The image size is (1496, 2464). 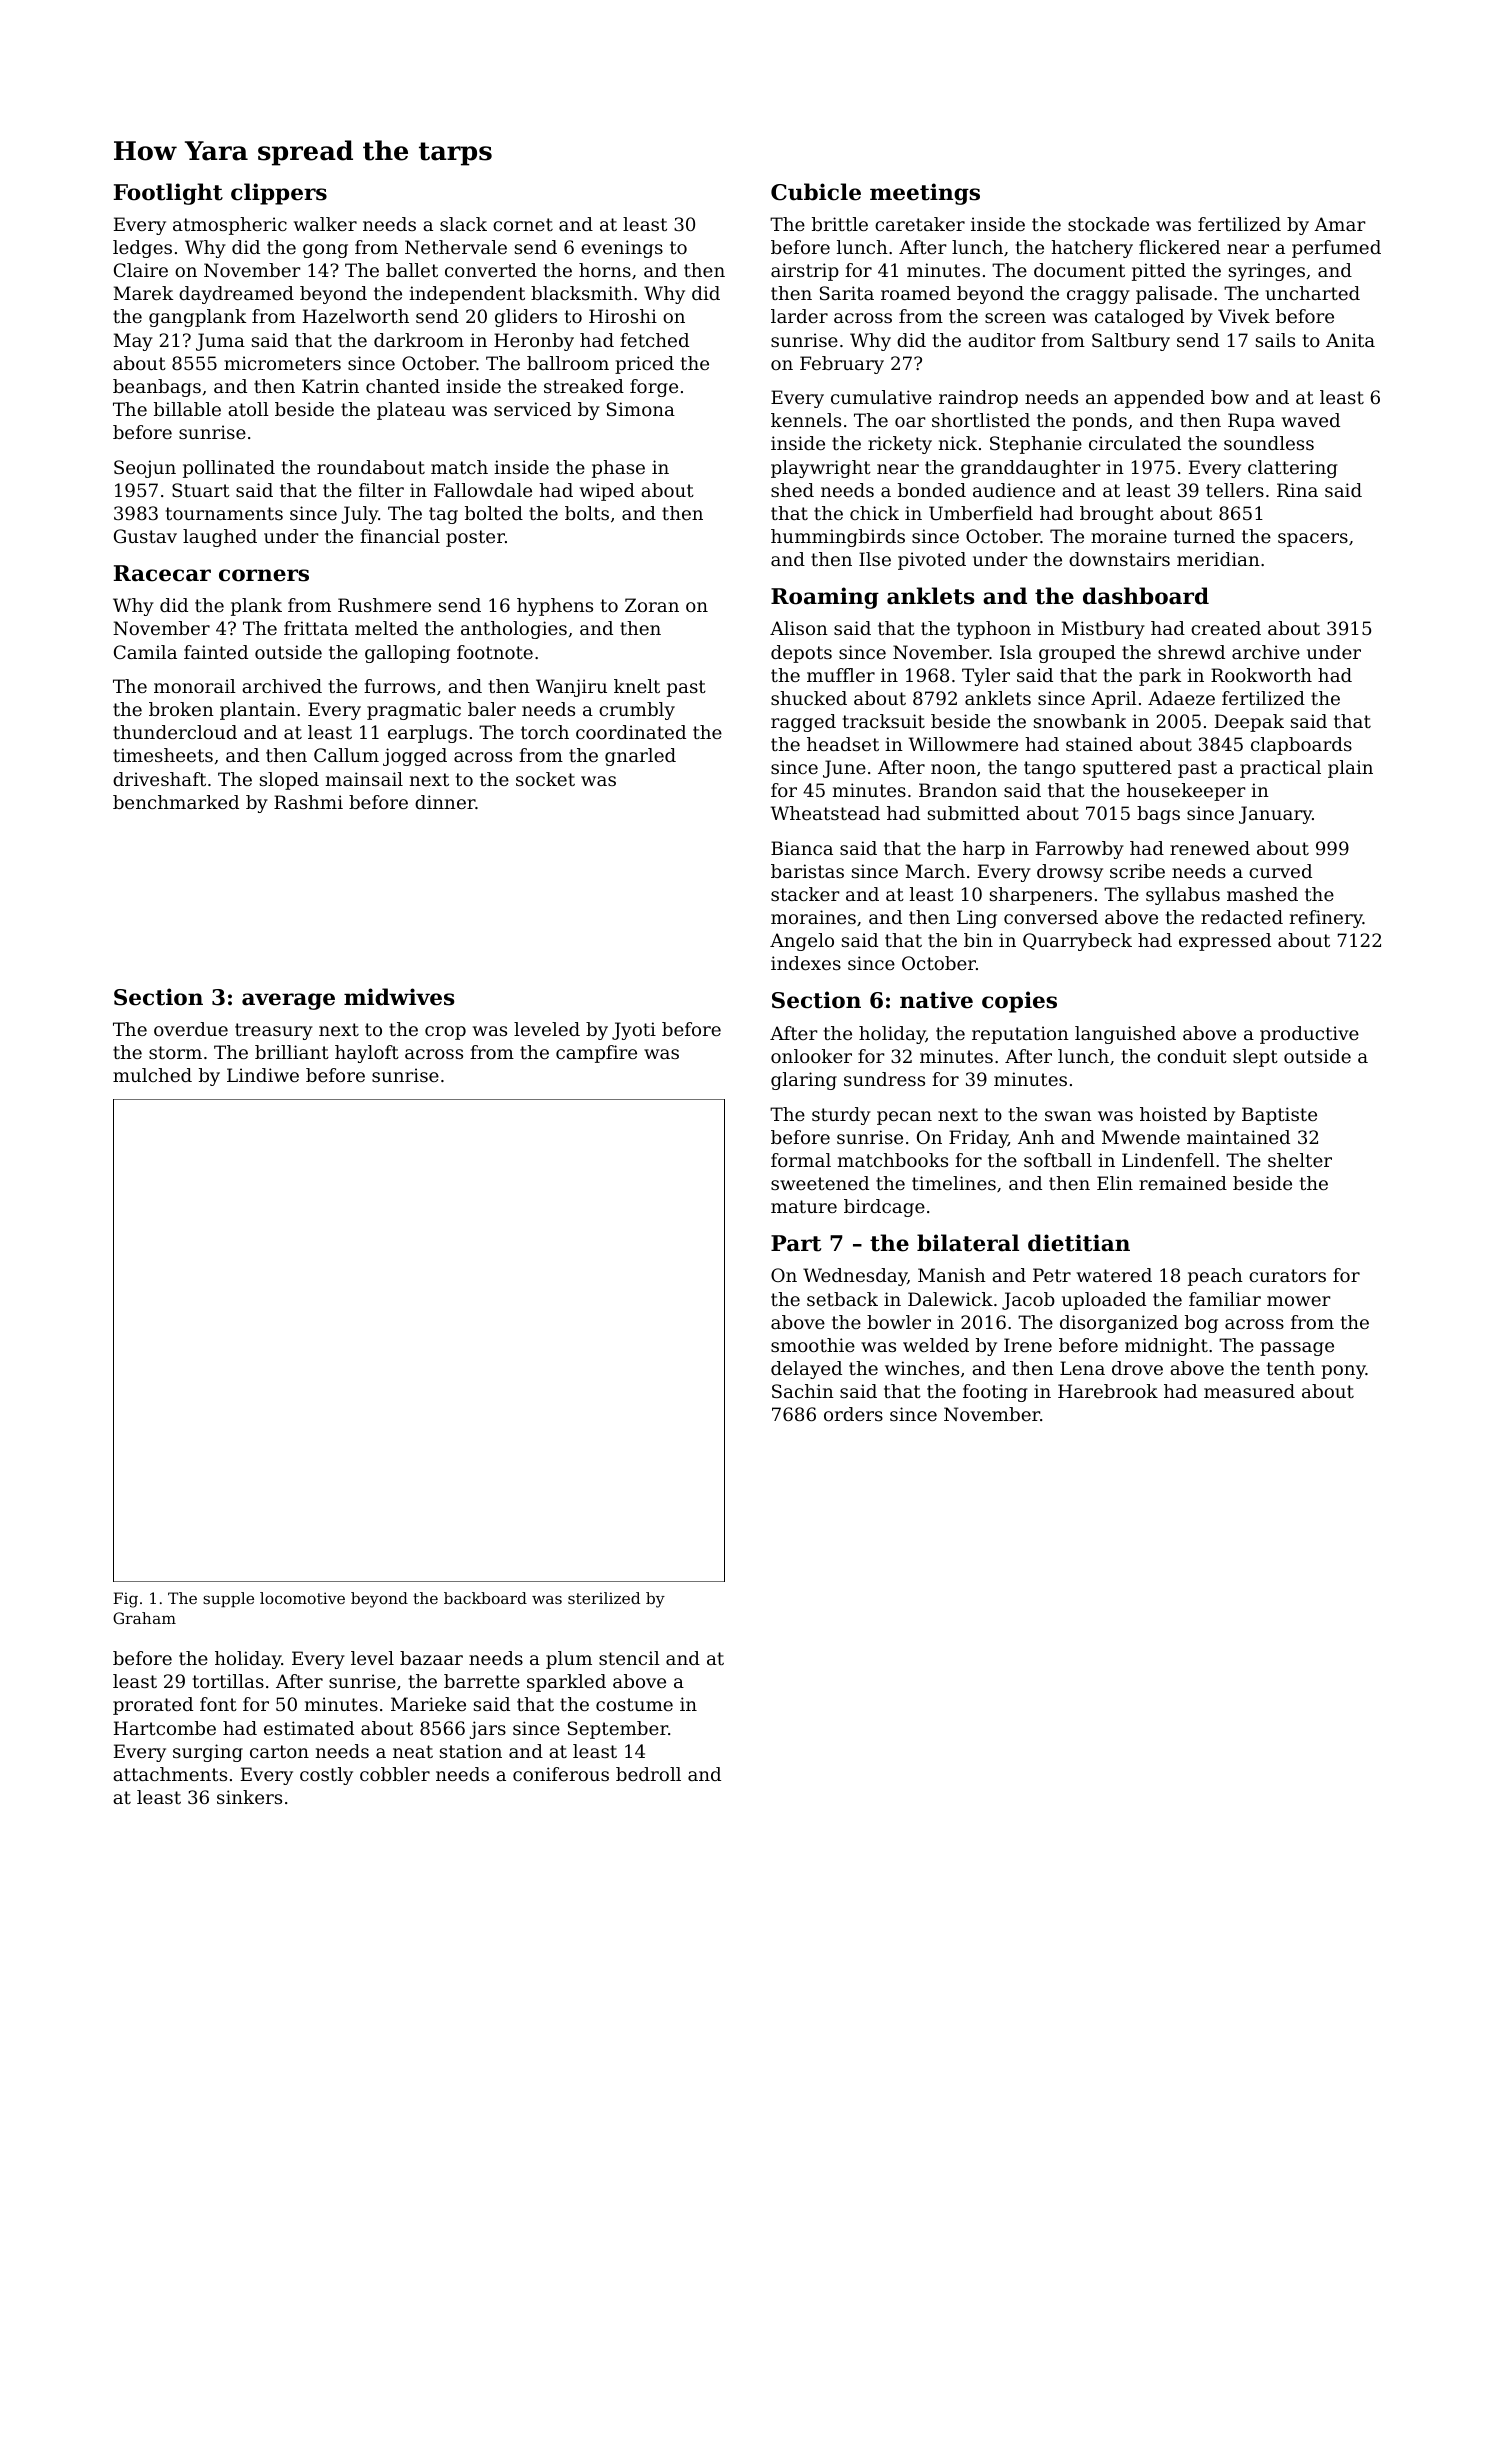 I want to click on orders, so click(x=853, y=1414).
